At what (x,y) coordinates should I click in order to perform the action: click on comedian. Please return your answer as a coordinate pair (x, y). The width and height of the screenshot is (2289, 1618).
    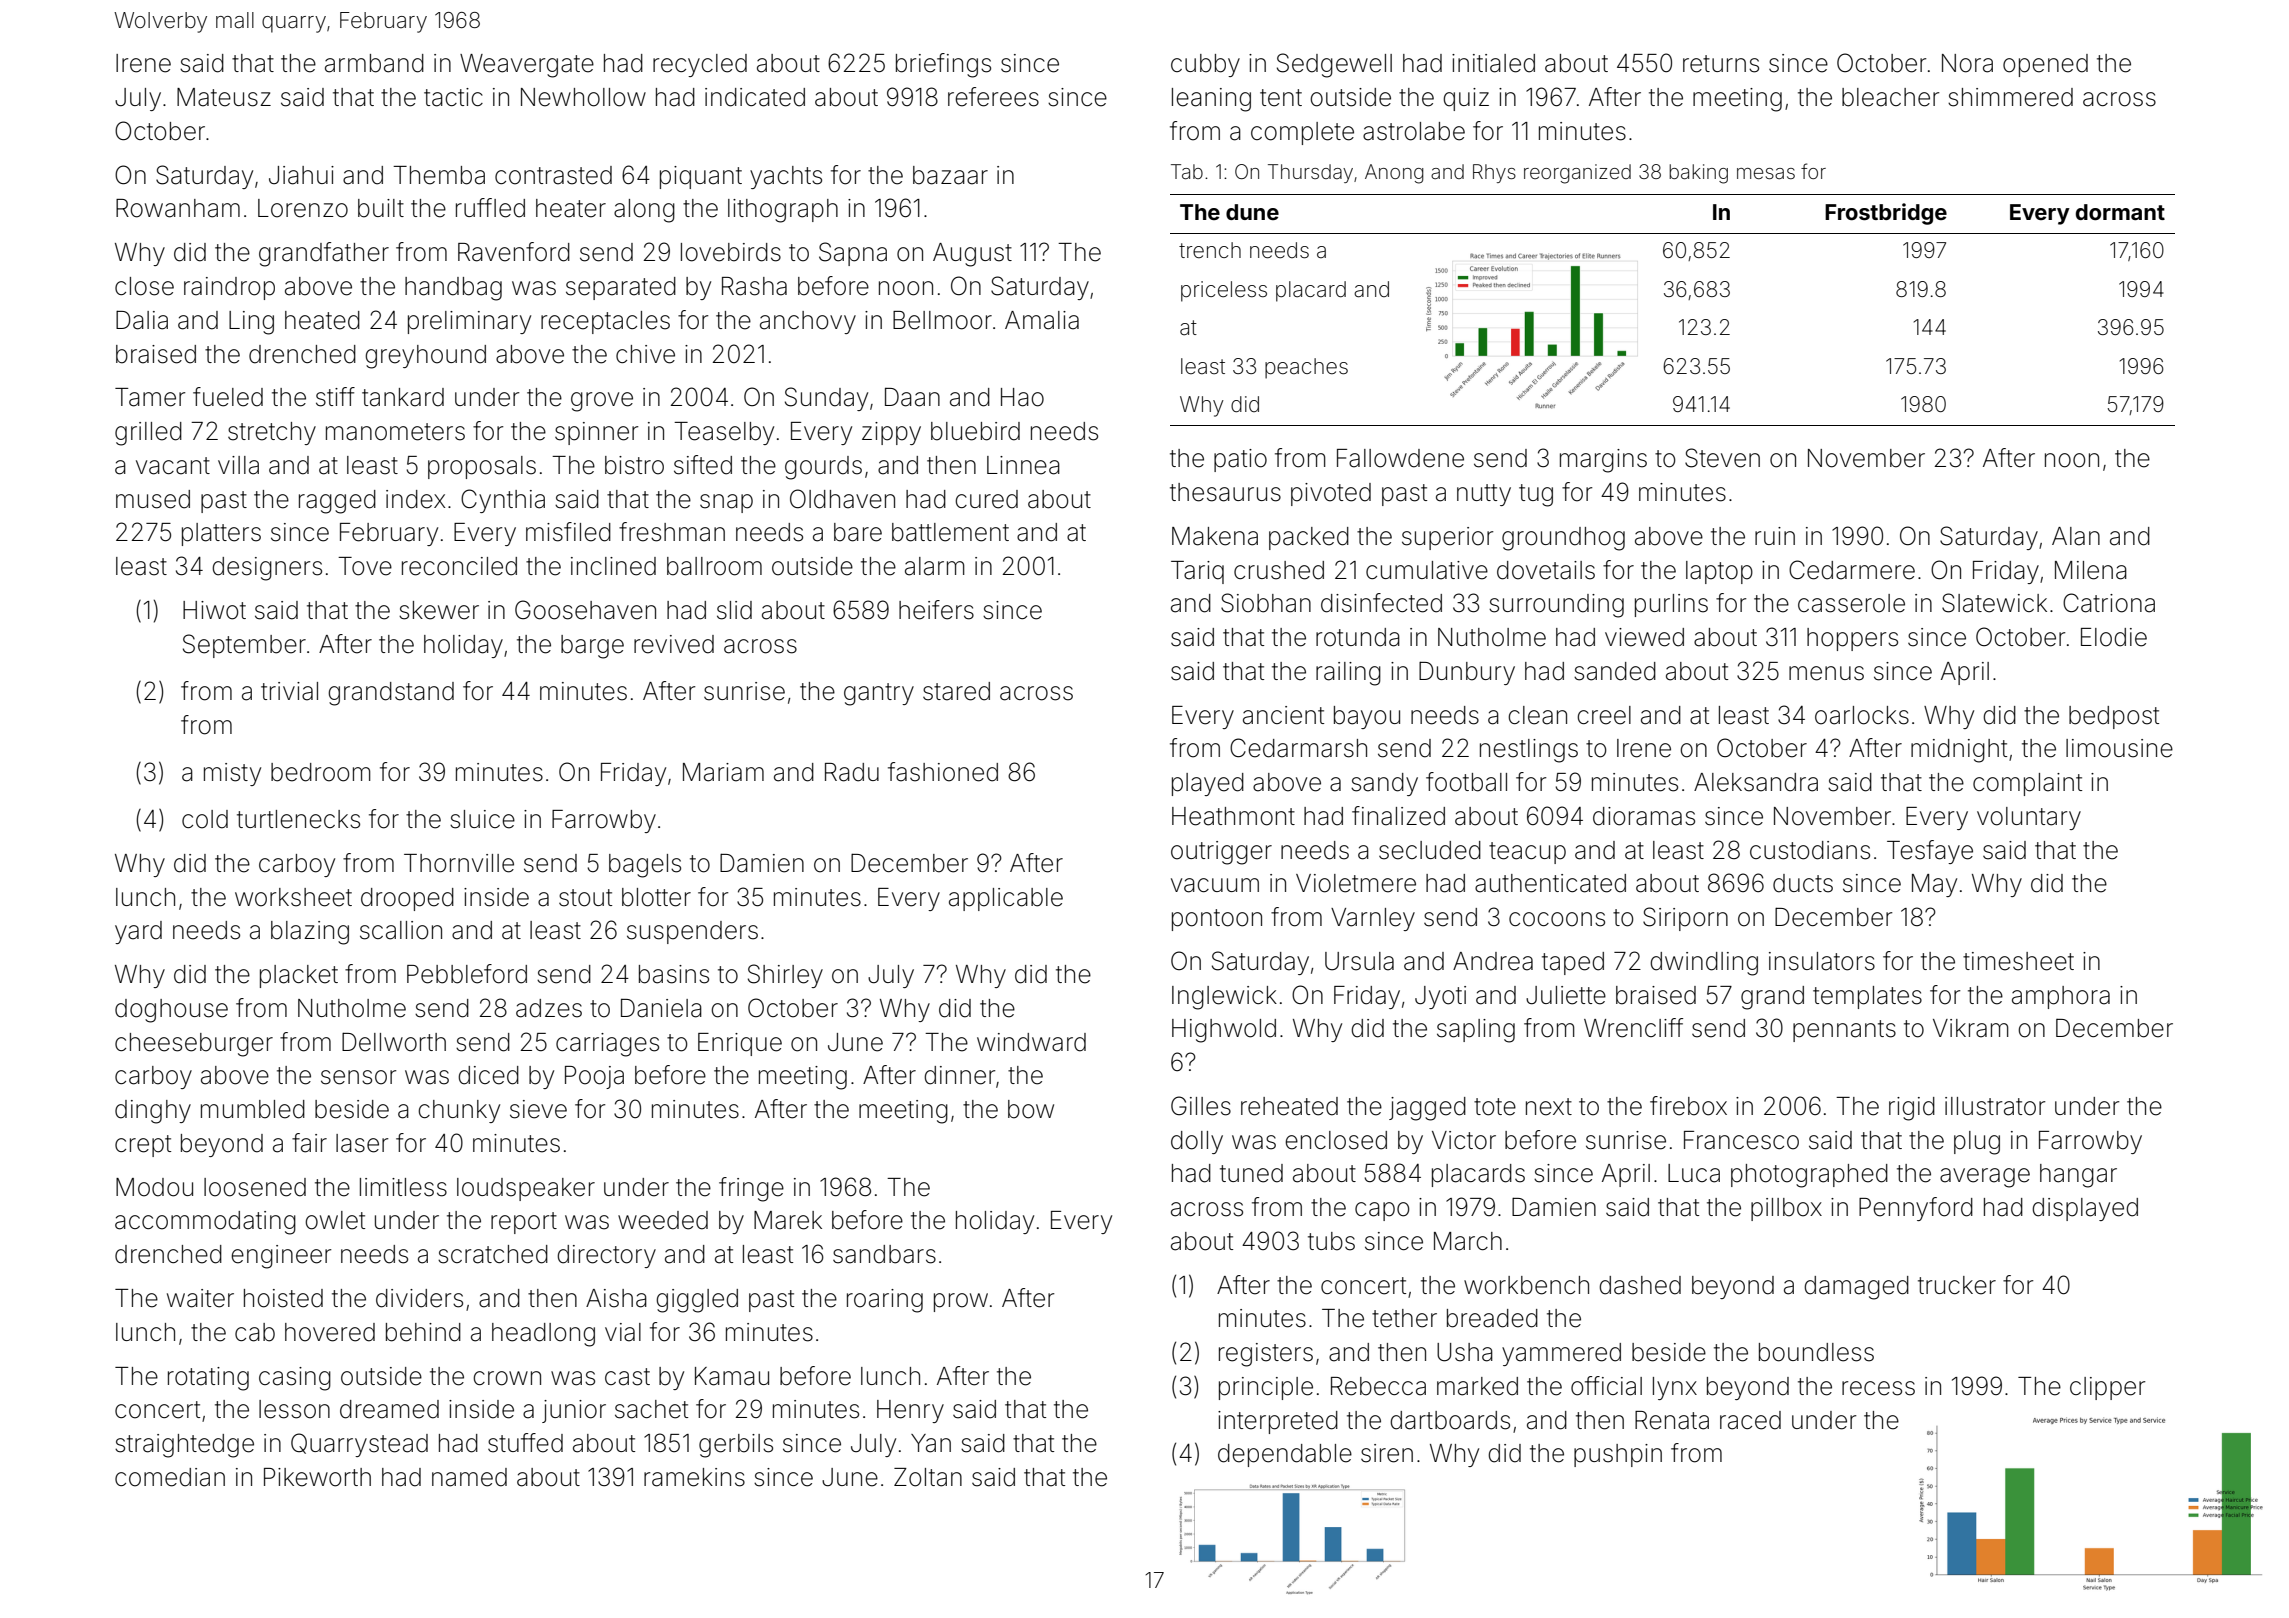
    Looking at the image, I should click on (170, 1477).
